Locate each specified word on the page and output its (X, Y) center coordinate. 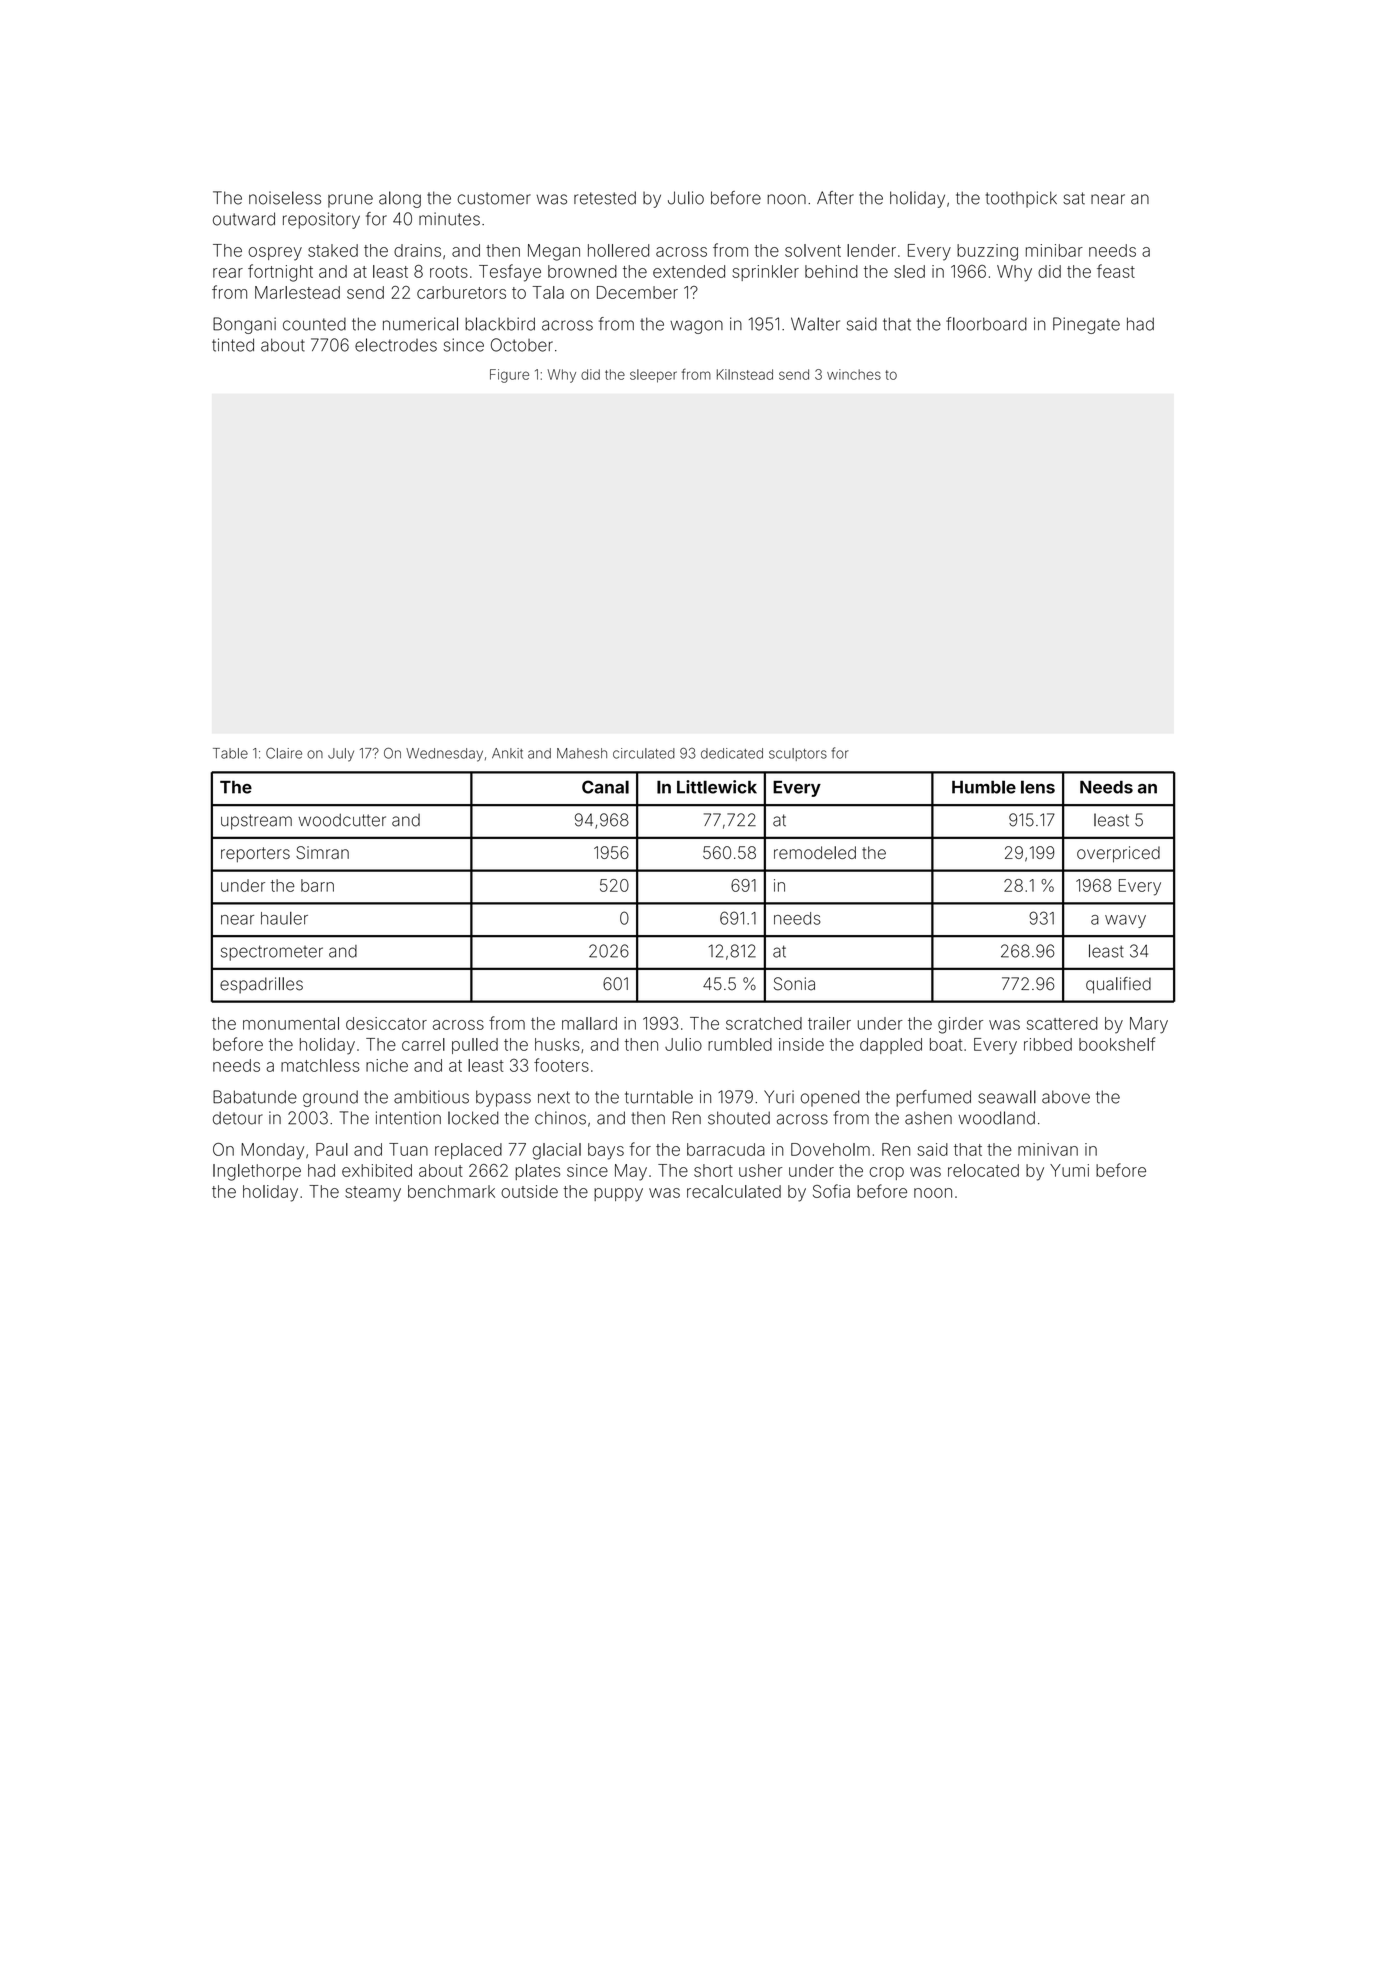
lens (1038, 787)
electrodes (396, 345)
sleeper (653, 376)
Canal (605, 787)
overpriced (1118, 854)
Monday (272, 1151)
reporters (255, 855)
